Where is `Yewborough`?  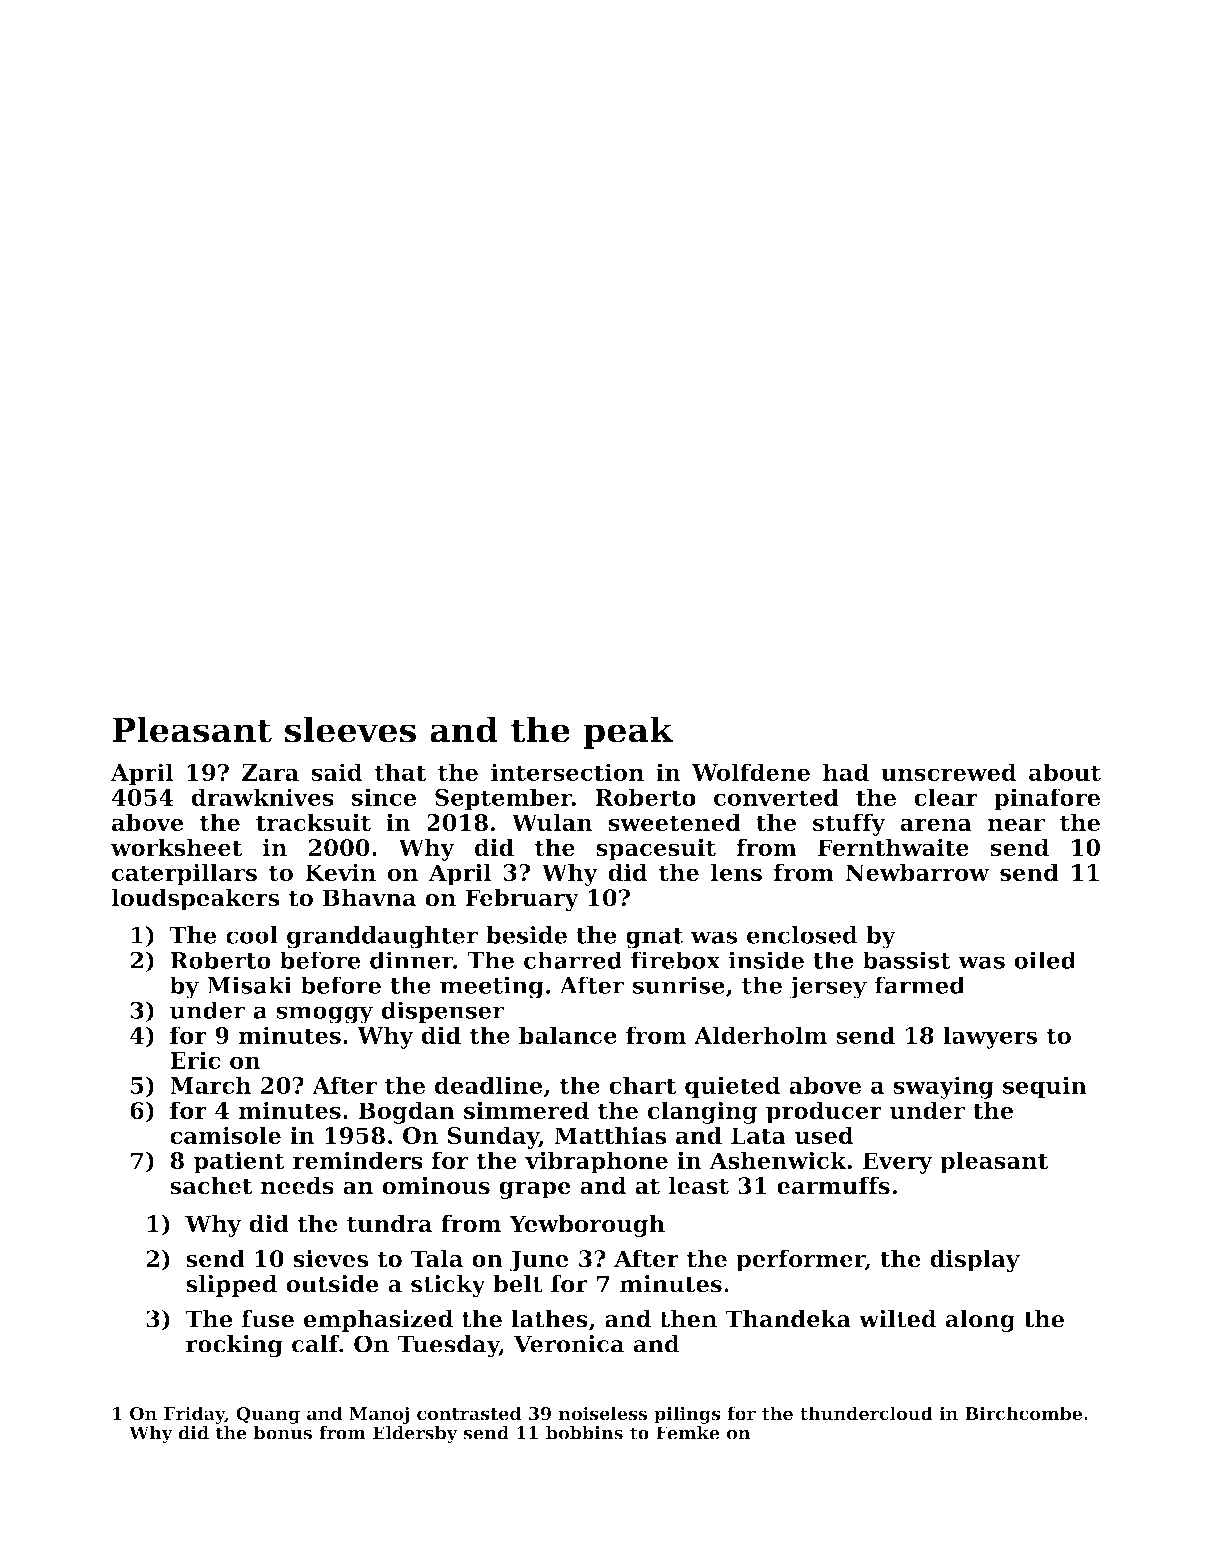 Yewborough is located at coordinates (587, 1225).
